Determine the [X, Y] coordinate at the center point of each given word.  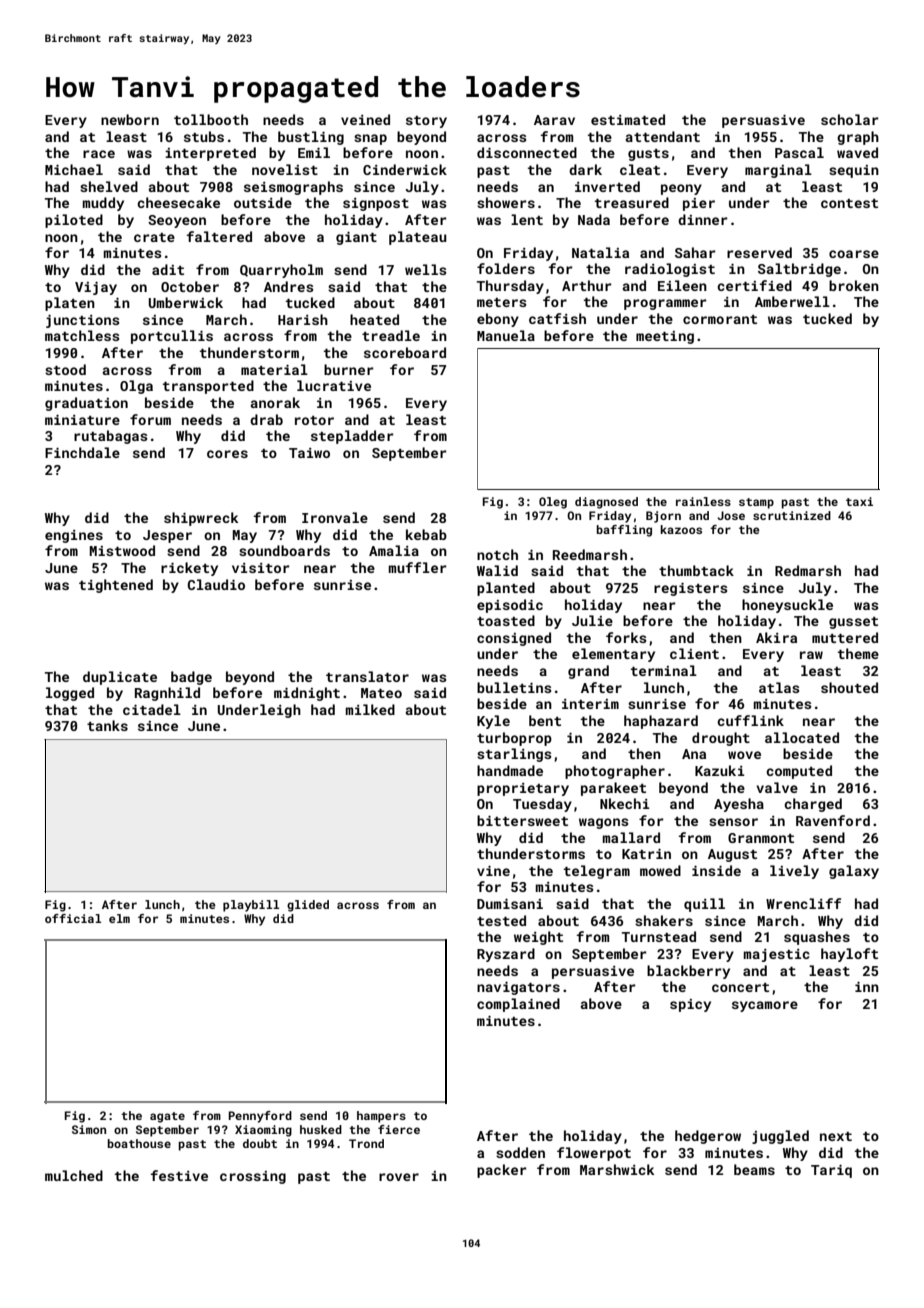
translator [367, 676]
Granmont [761, 838]
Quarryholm [281, 271]
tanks [107, 725]
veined [365, 119]
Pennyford [260, 1117]
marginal [778, 171]
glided [308, 906]
